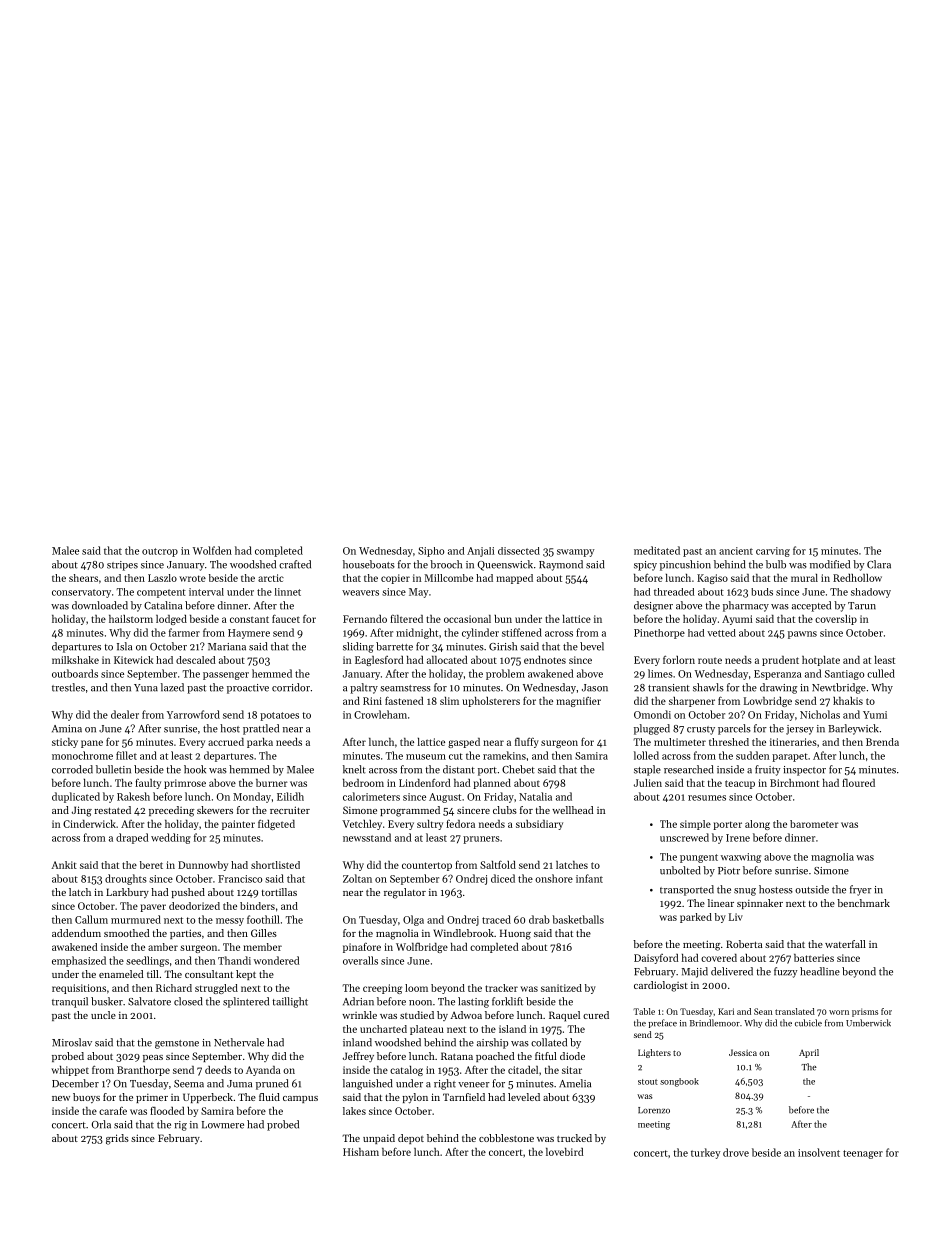  I want to click on Orla, so click(101, 1124).
